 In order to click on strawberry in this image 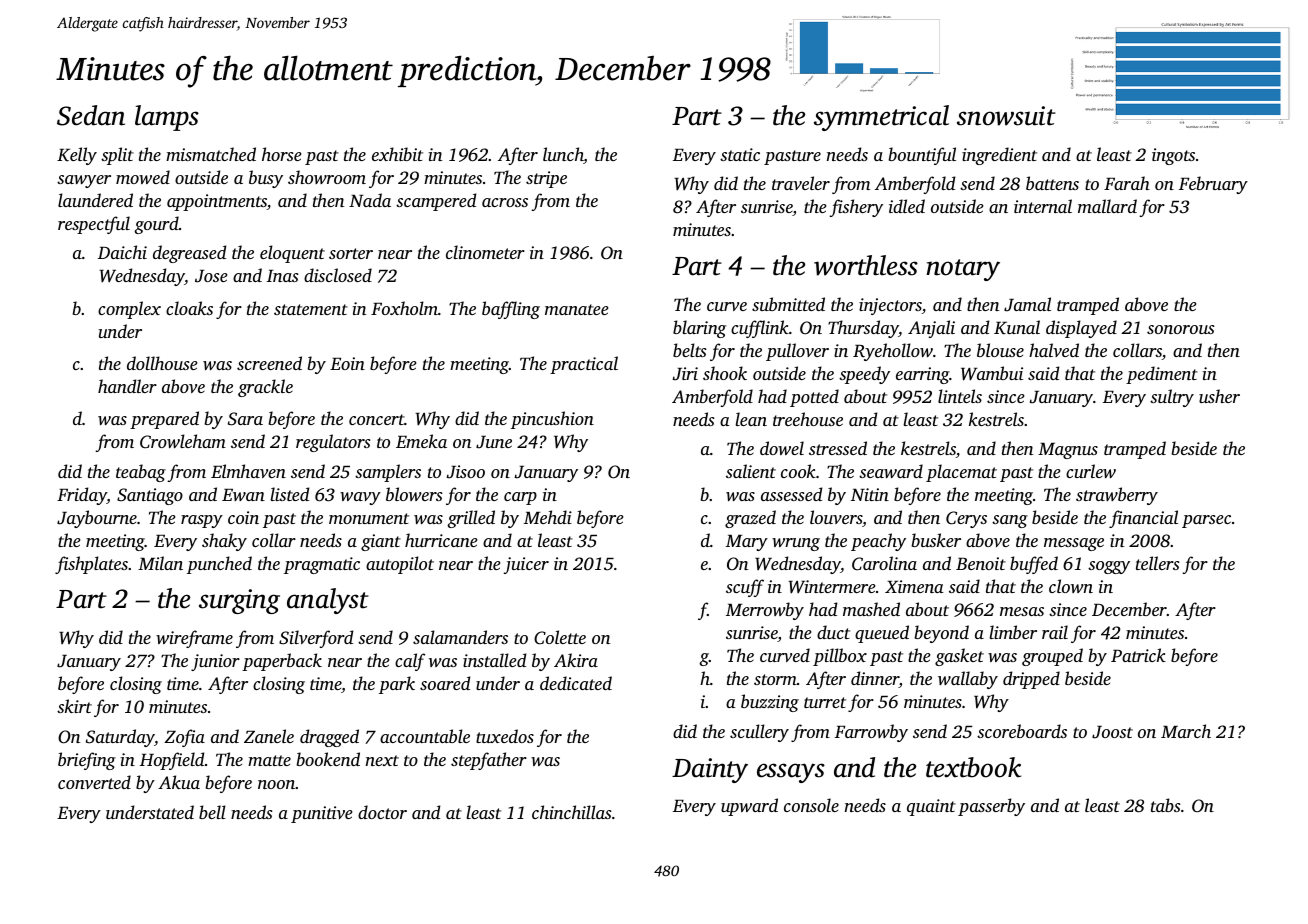, I will do `click(1117, 496)`.
